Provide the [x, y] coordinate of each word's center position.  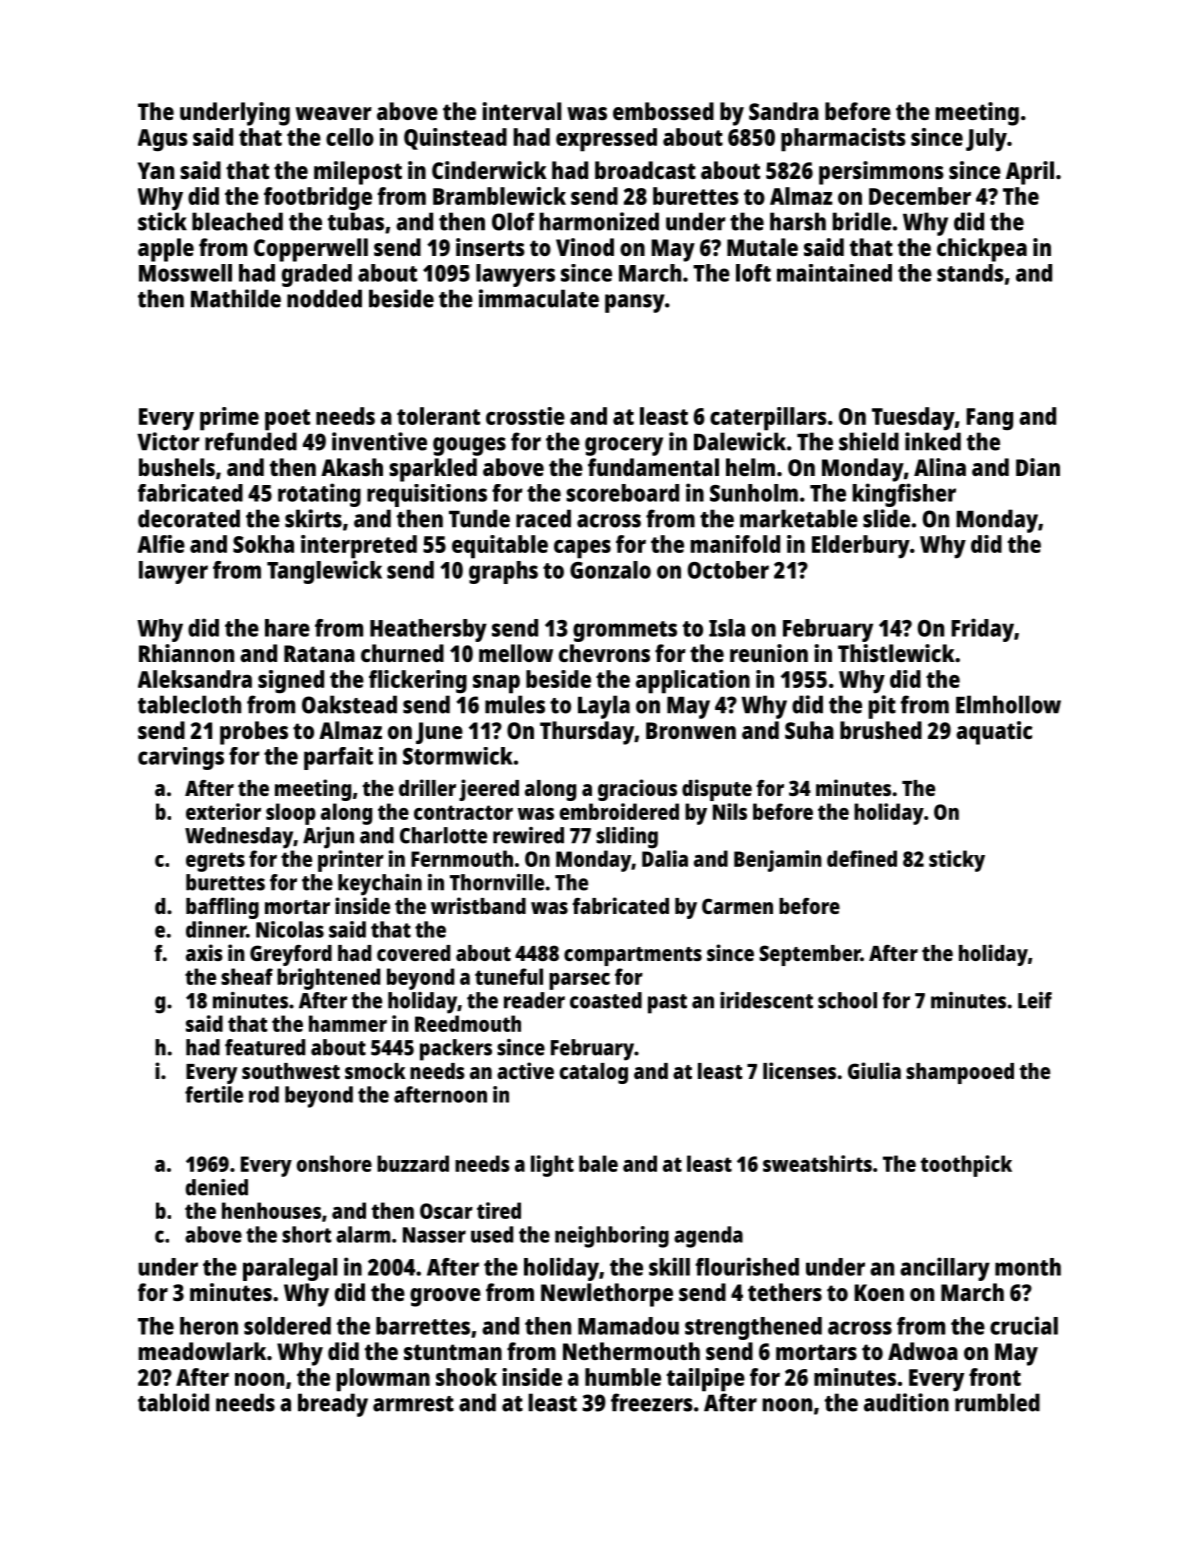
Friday [982, 630]
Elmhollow [1008, 704]
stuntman [453, 1352]
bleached [237, 221]
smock [375, 1071]
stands [970, 273]
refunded [251, 441]
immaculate [539, 298]
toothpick [966, 1166]
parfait [338, 758]
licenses [799, 1070]
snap [496, 684]
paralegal [290, 1269]
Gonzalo [610, 570]
